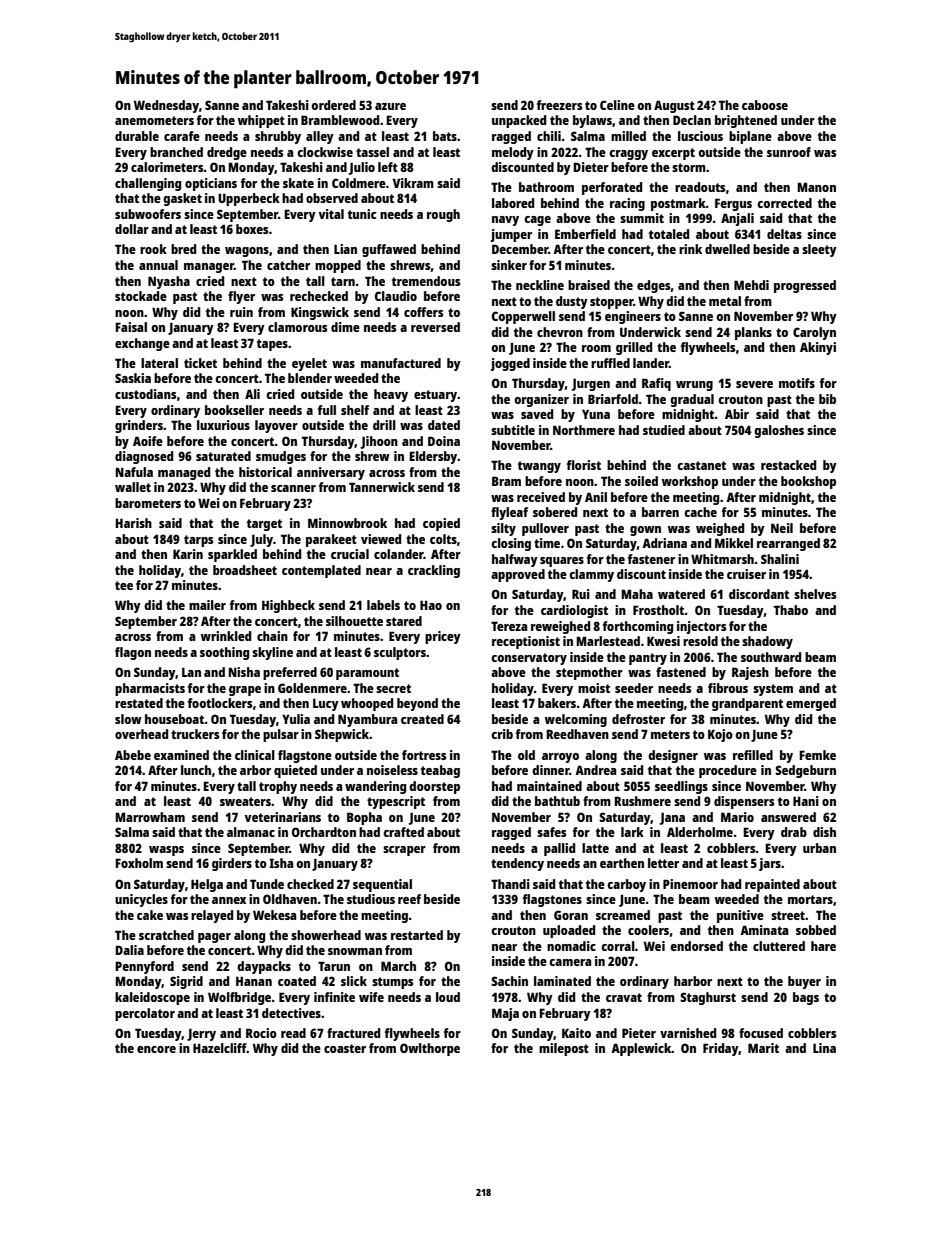  What do you see at coordinates (765, 105) in the screenshot?
I see `caboose` at bounding box center [765, 105].
